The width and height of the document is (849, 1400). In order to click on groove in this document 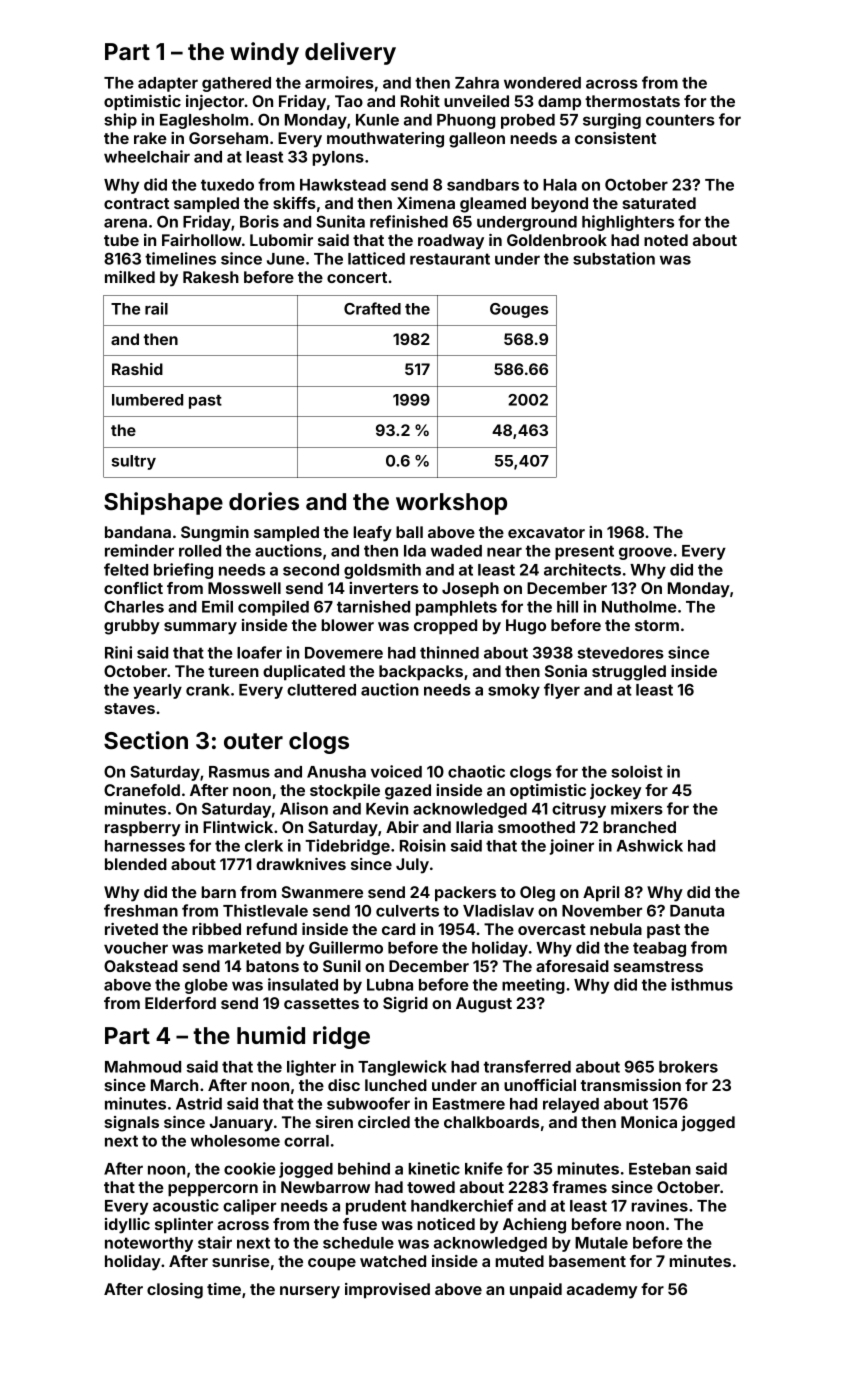, I will do `click(645, 553)`.
